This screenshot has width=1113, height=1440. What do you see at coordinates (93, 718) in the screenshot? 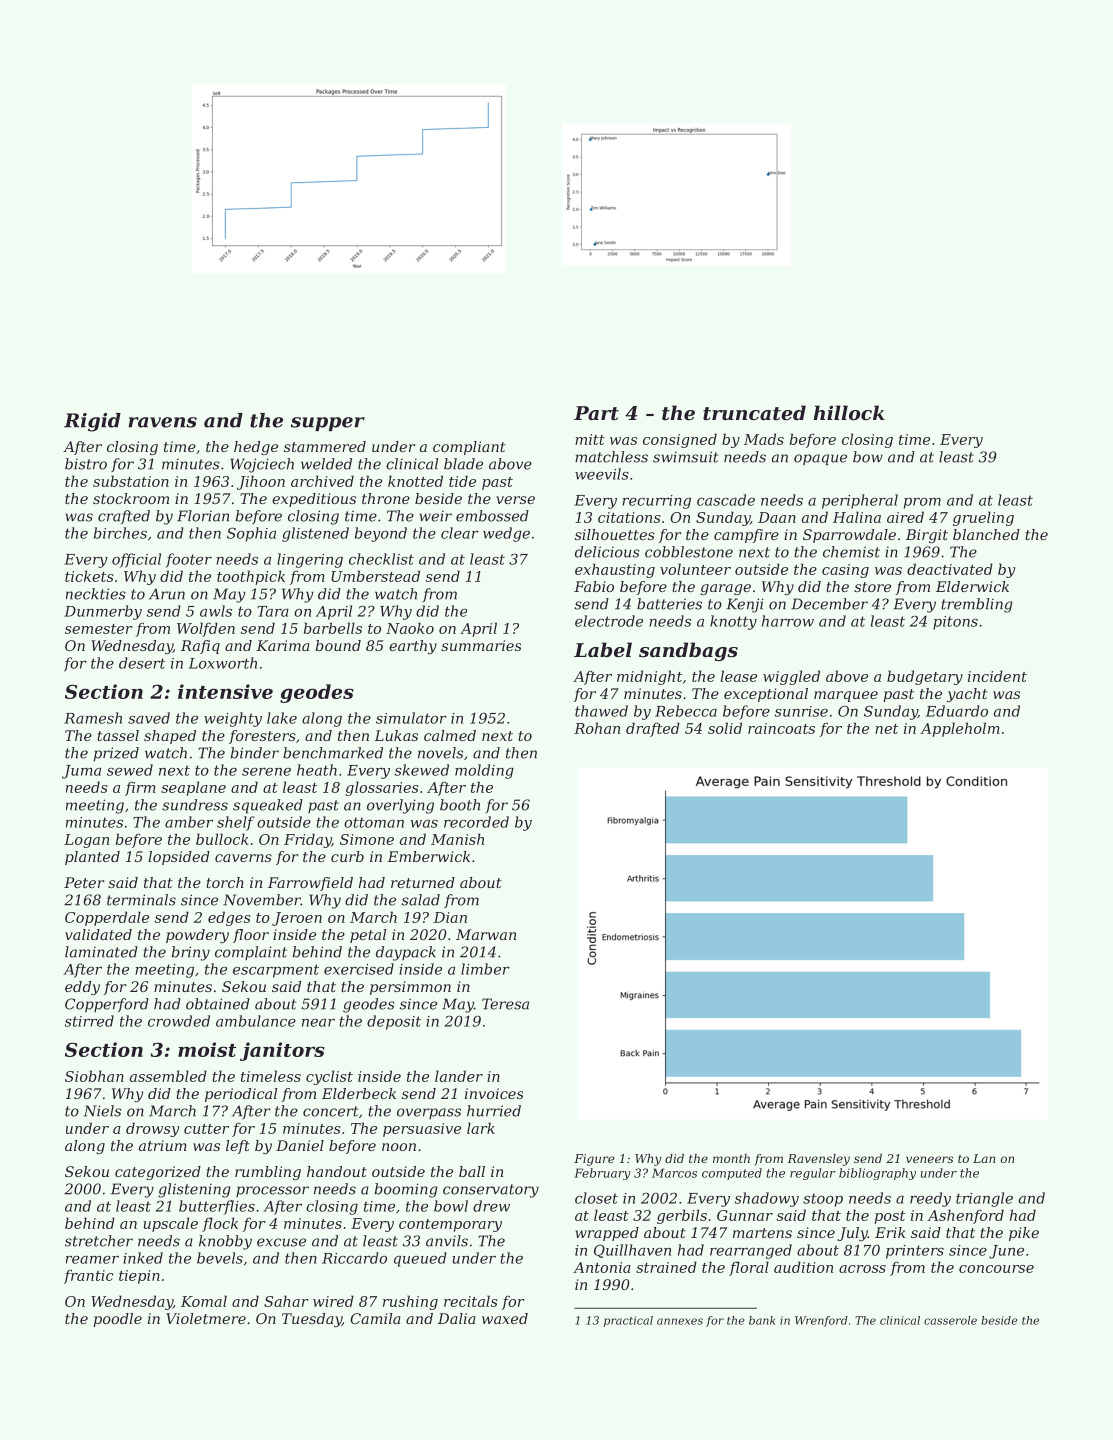
I see `Ramesh` at bounding box center [93, 718].
